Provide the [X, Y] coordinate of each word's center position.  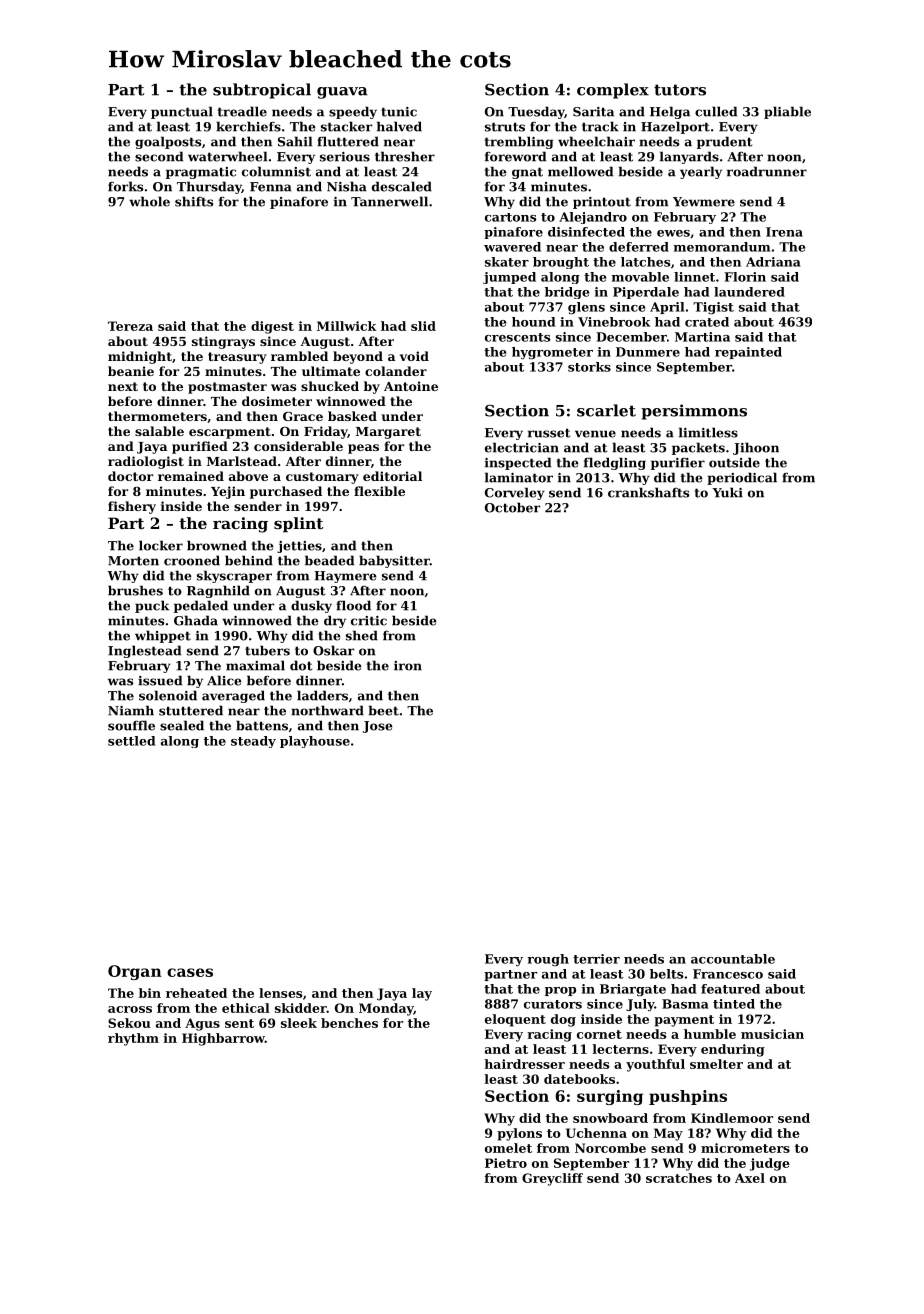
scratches [679, 1178]
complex [613, 91]
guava [342, 93]
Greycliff [552, 1179]
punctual [182, 112]
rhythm [133, 1039]
